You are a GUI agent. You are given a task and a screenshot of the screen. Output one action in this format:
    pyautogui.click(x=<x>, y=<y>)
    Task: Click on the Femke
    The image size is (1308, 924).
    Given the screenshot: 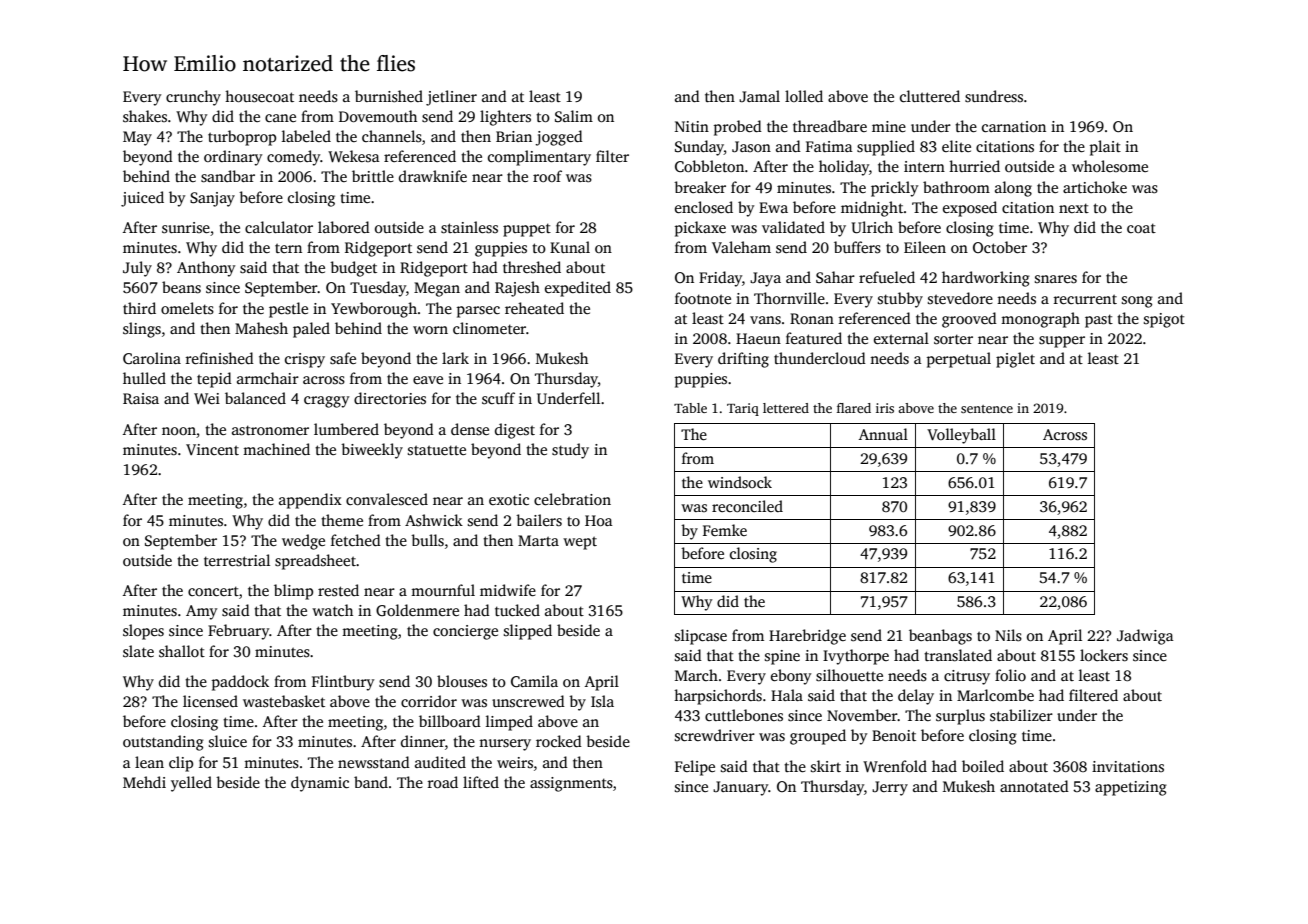 What is the action you would take?
    pyautogui.click(x=725, y=530)
